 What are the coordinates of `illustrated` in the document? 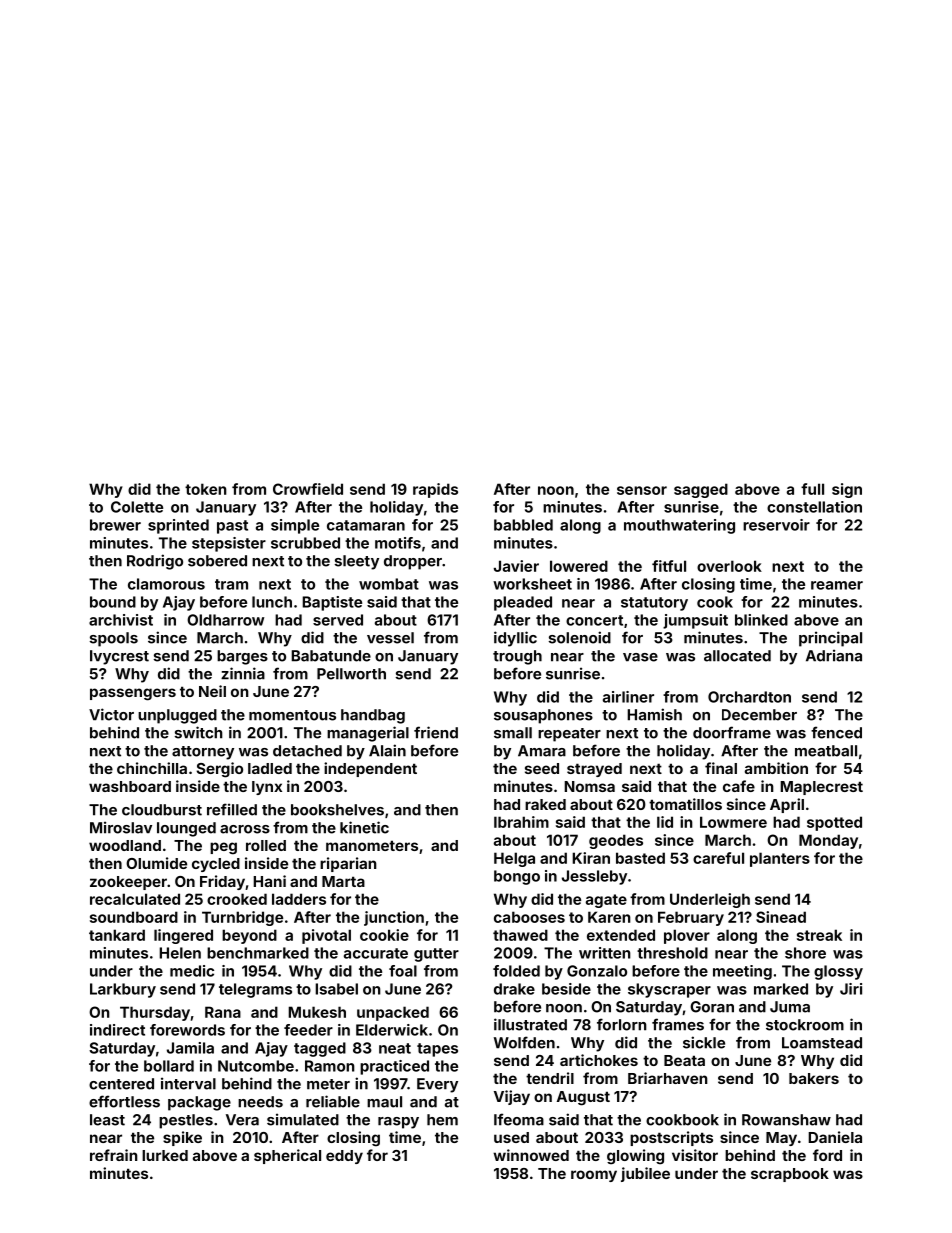 It's located at (530, 1024).
